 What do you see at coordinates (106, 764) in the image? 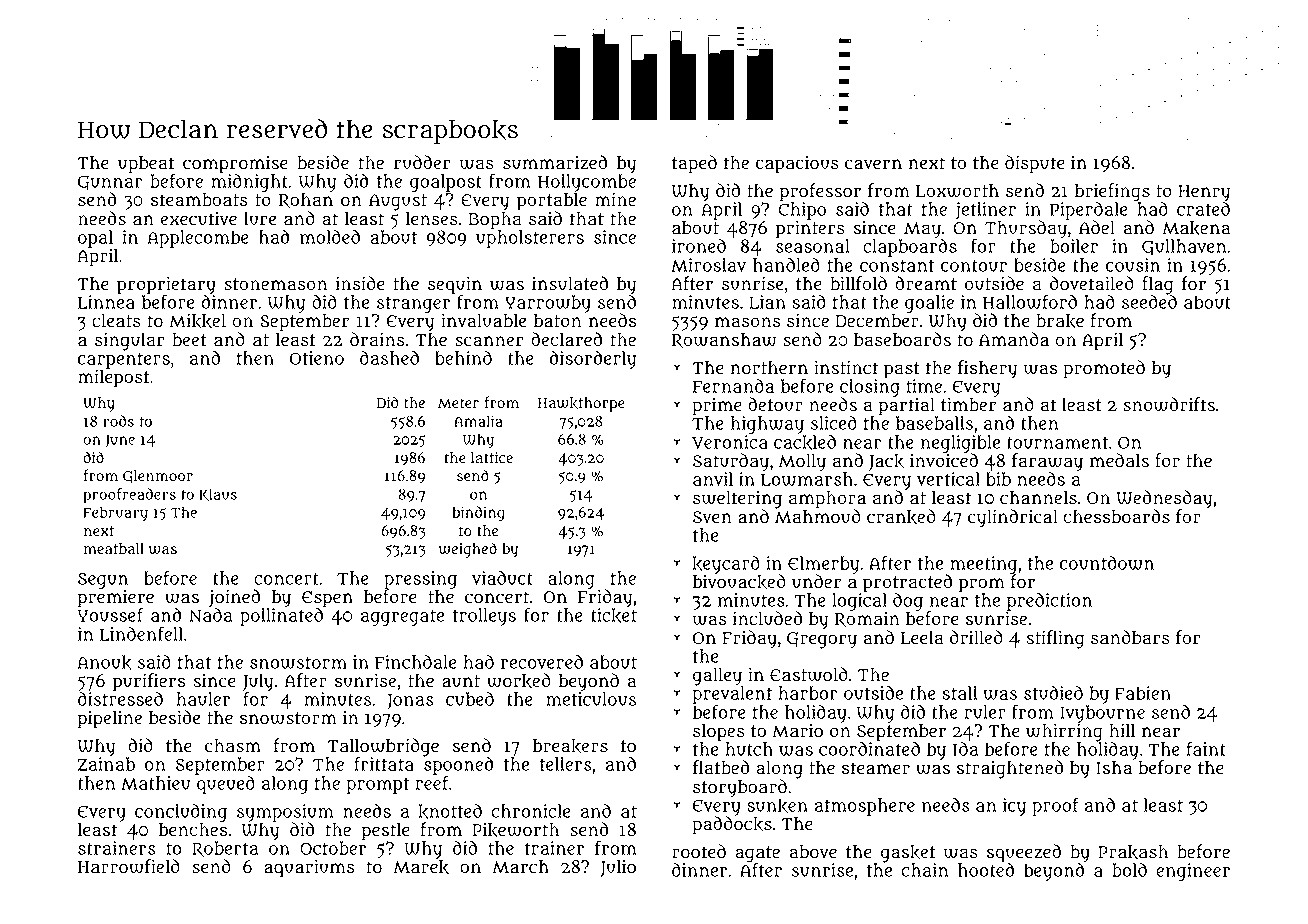
I see `Zainab` at bounding box center [106, 764].
